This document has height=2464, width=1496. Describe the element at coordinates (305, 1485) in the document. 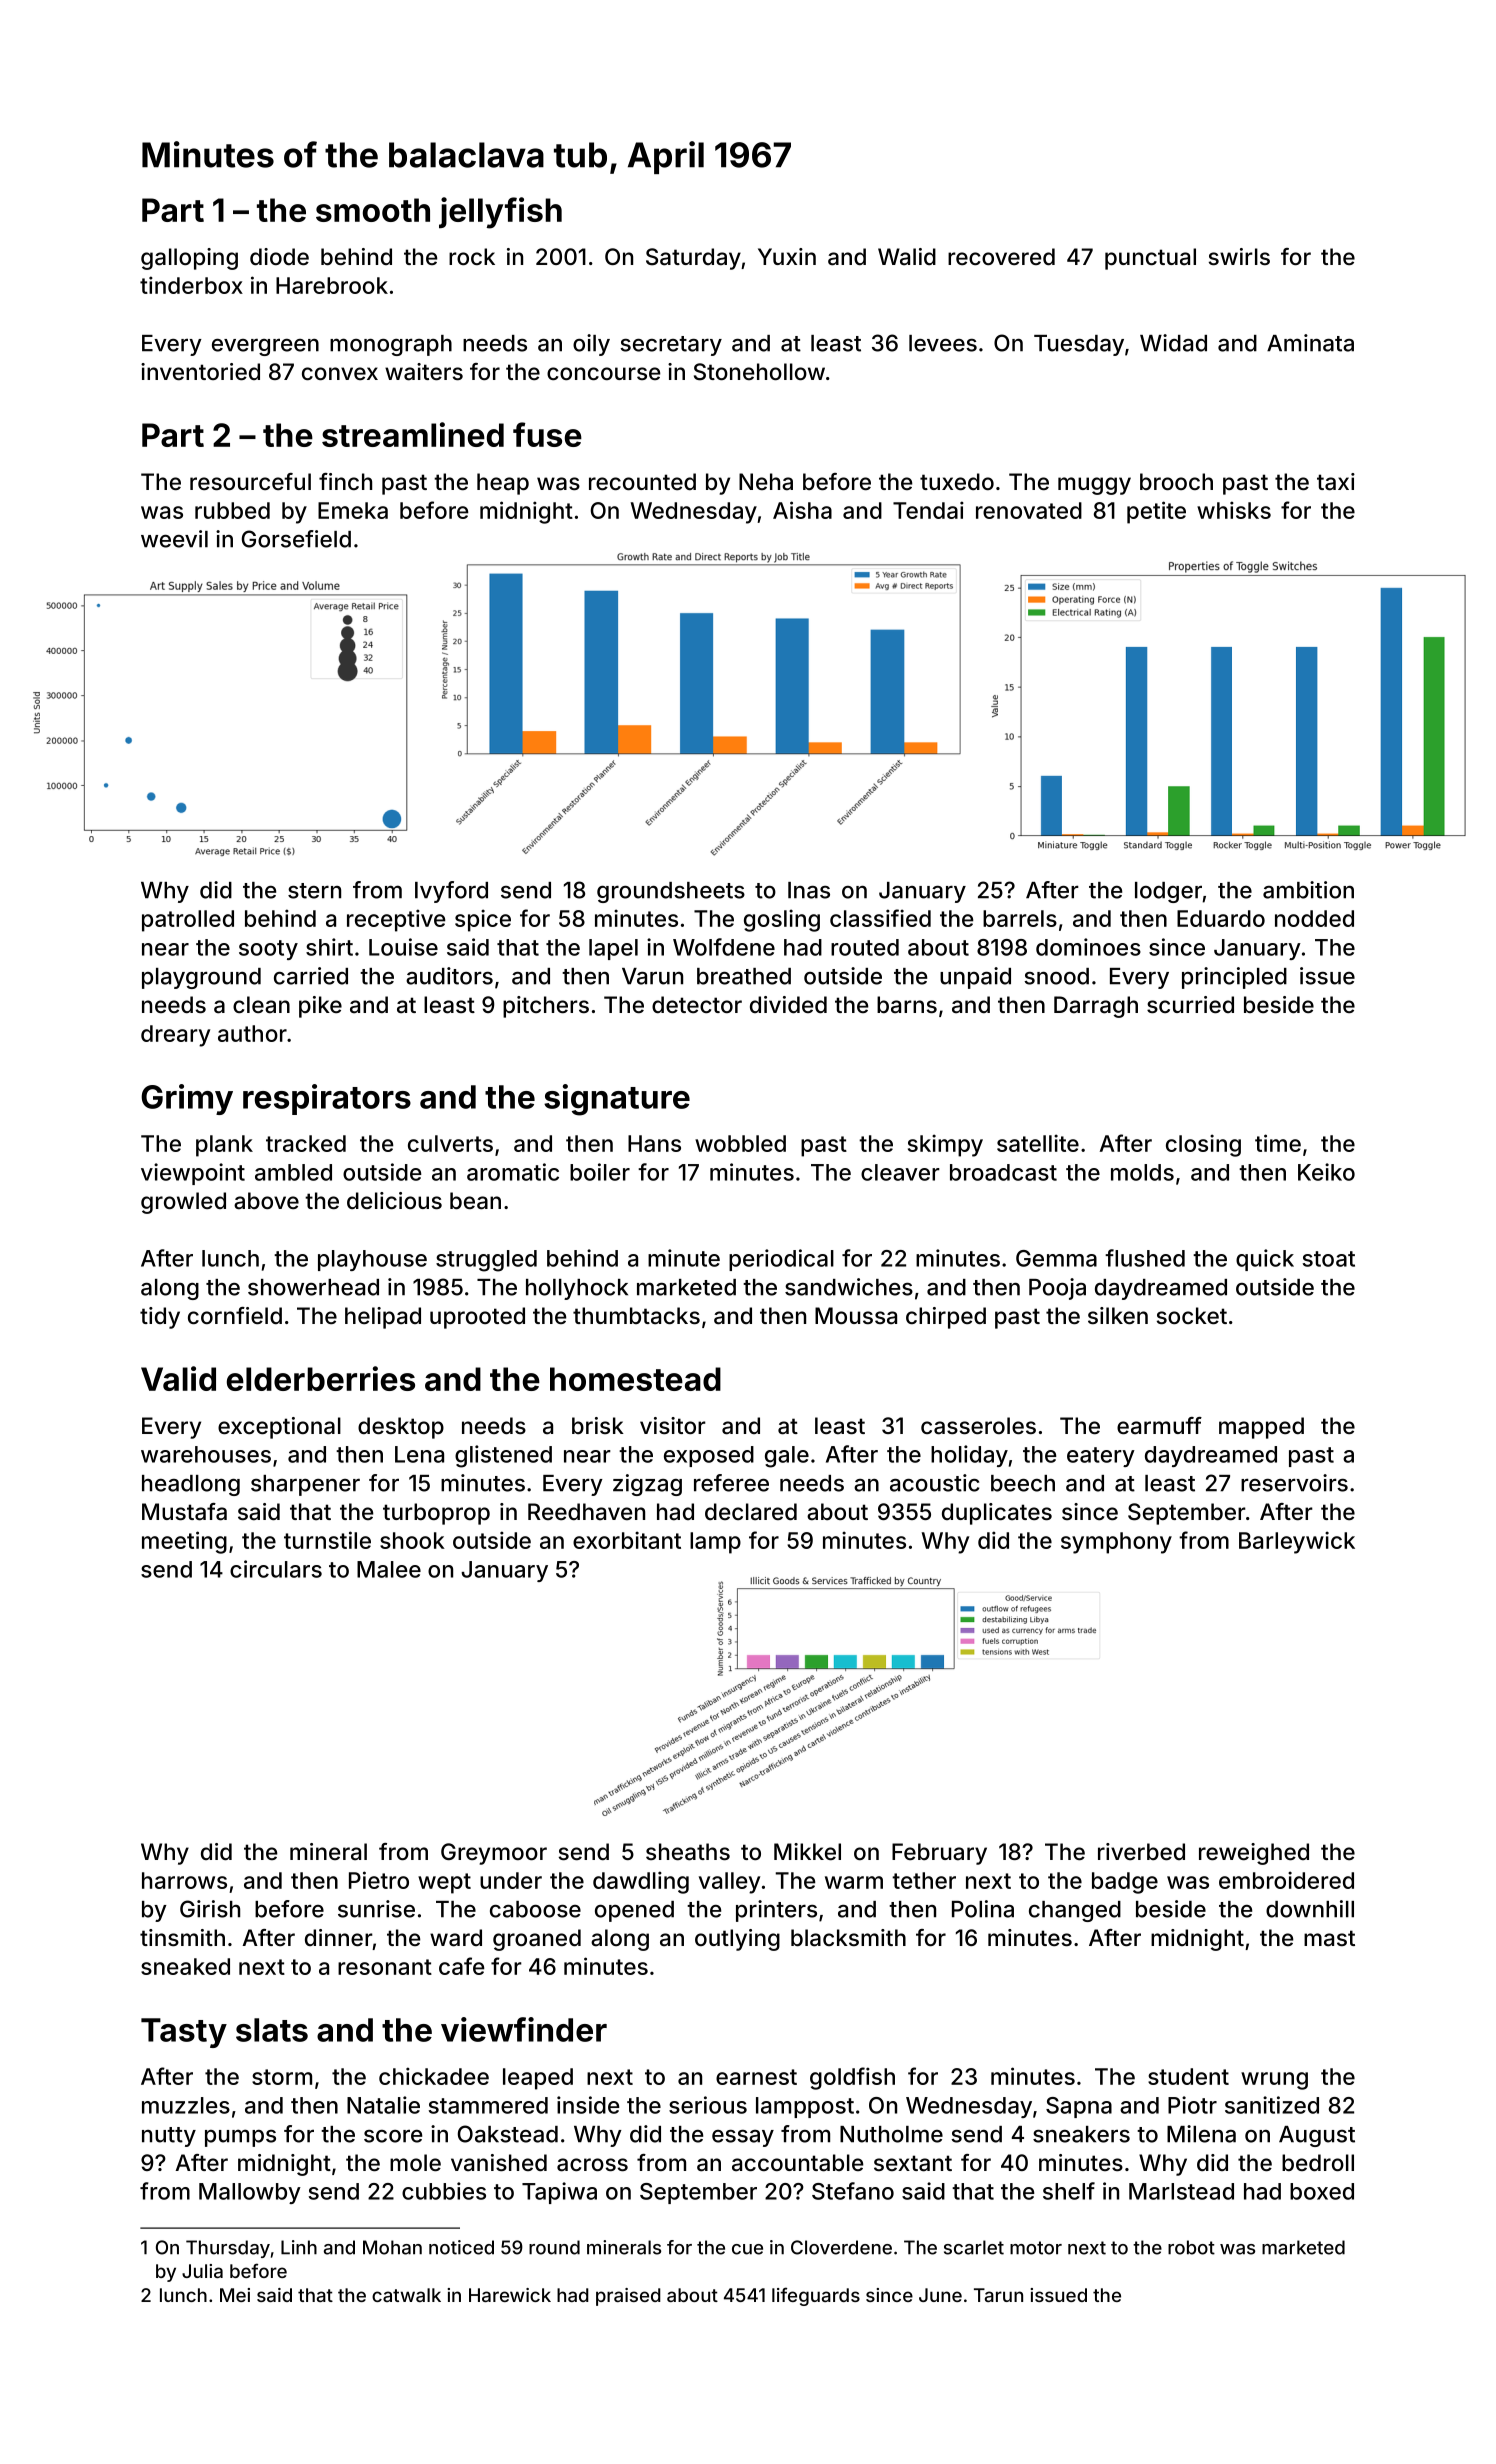

I see `sharpener` at that location.
